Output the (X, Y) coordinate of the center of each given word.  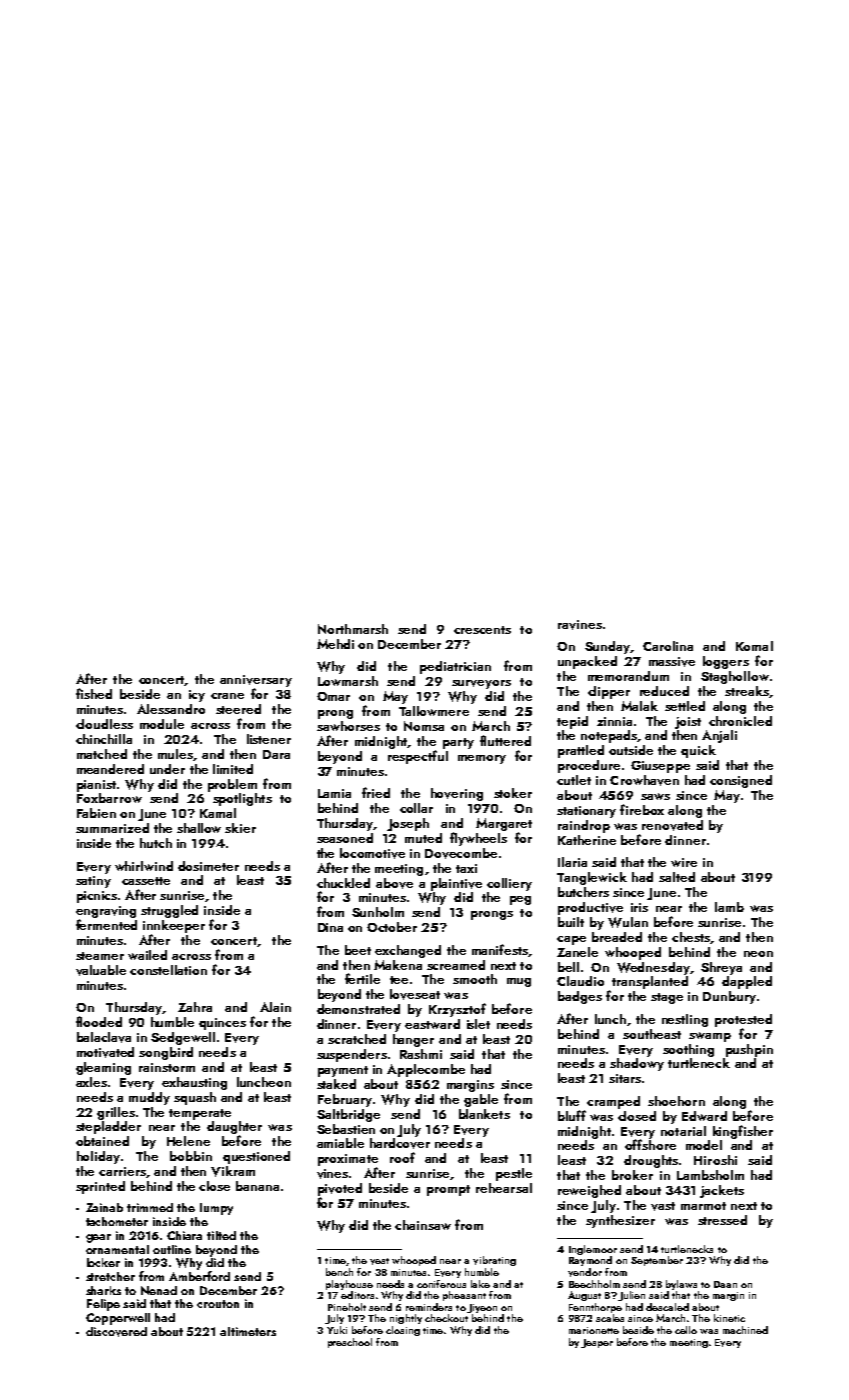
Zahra (195, 1007)
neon (758, 954)
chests (691, 937)
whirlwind (144, 866)
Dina (330, 927)
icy (197, 696)
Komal (754, 646)
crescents (482, 630)
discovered (116, 1332)
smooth (475, 979)
